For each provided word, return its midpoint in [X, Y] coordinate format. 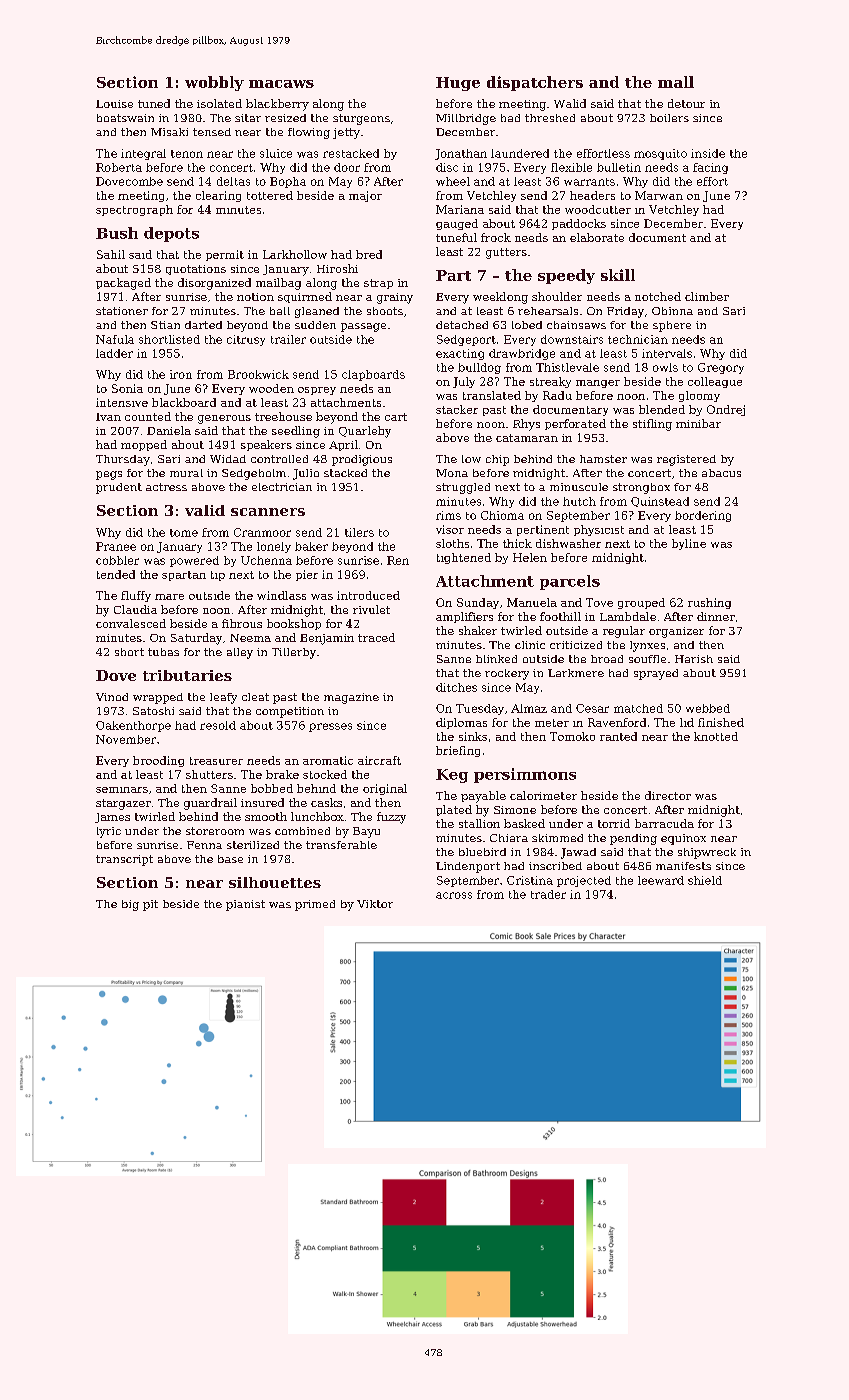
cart [396, 417]
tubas [163, 652]
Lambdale [628, 616]
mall [676, 82]
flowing [309, 133]
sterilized [253, 845]
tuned [154, 103]
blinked [496, 659]
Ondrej [726, 410]
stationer [122, 311]
